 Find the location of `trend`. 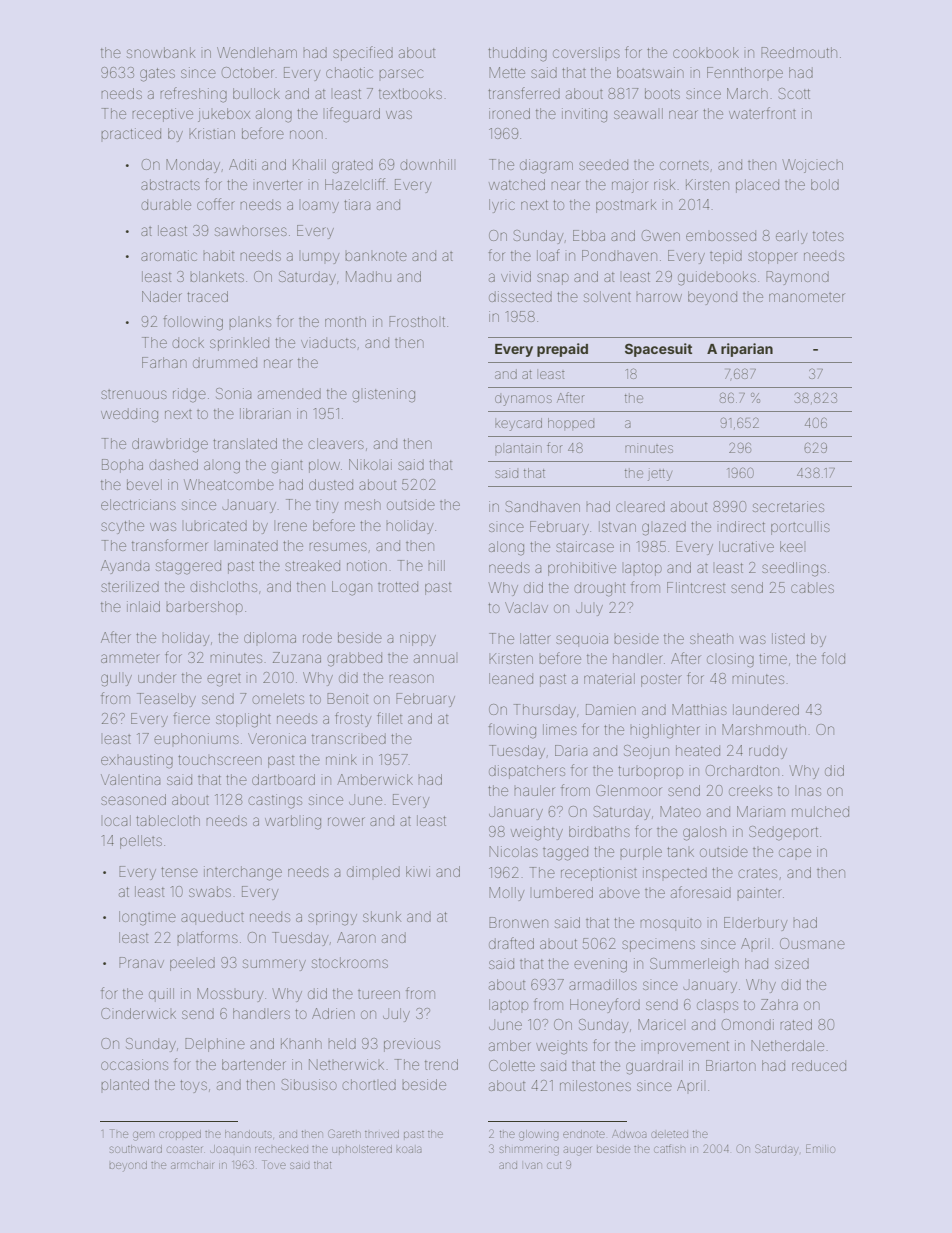

trend is located at coordinates (441, 1064).
